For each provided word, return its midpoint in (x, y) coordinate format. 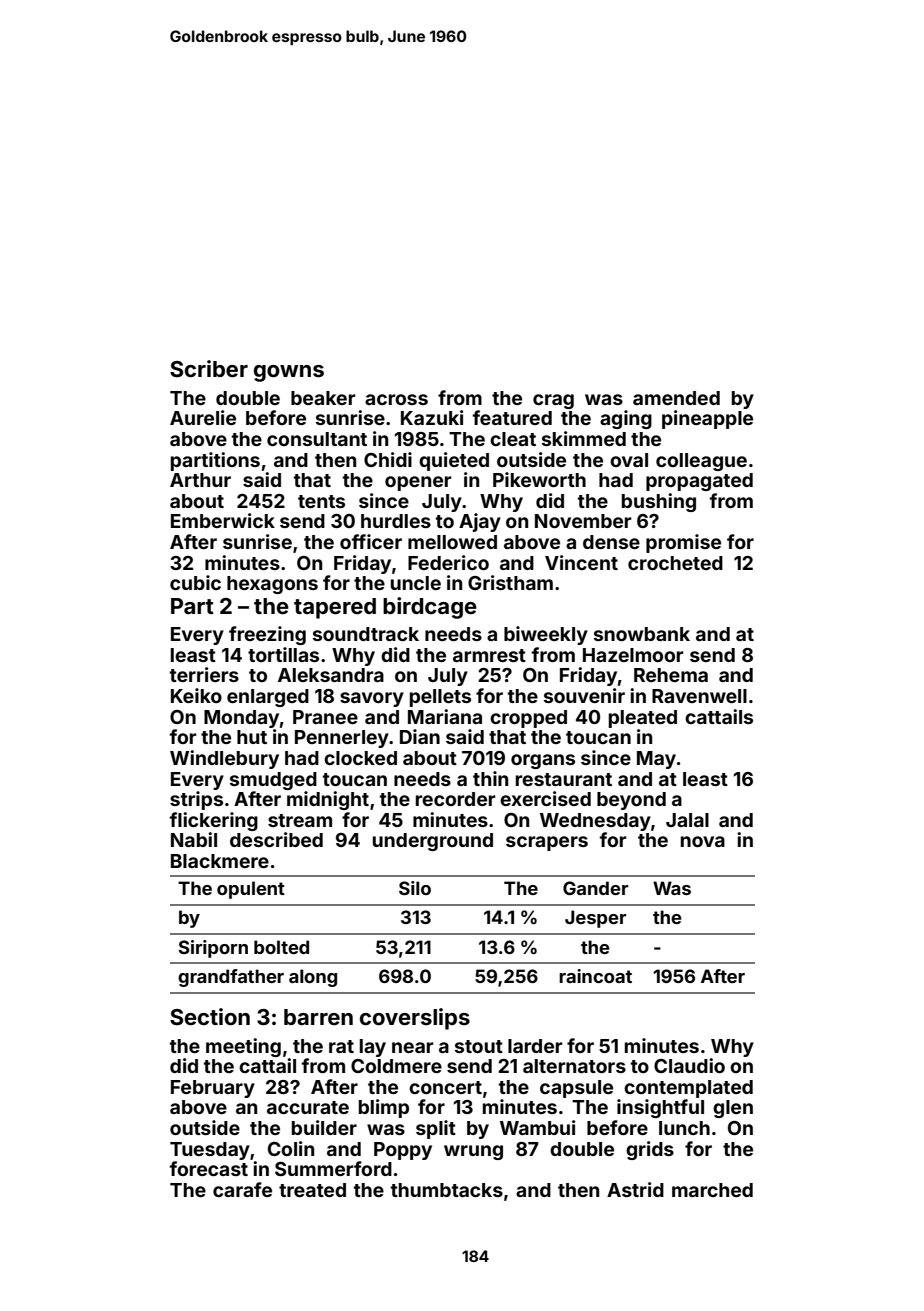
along (313, 978)
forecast (209, 1168)
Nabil (194, 839)
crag (553, 401)
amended (676, 398)
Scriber (209, 368)
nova (703, 841)
